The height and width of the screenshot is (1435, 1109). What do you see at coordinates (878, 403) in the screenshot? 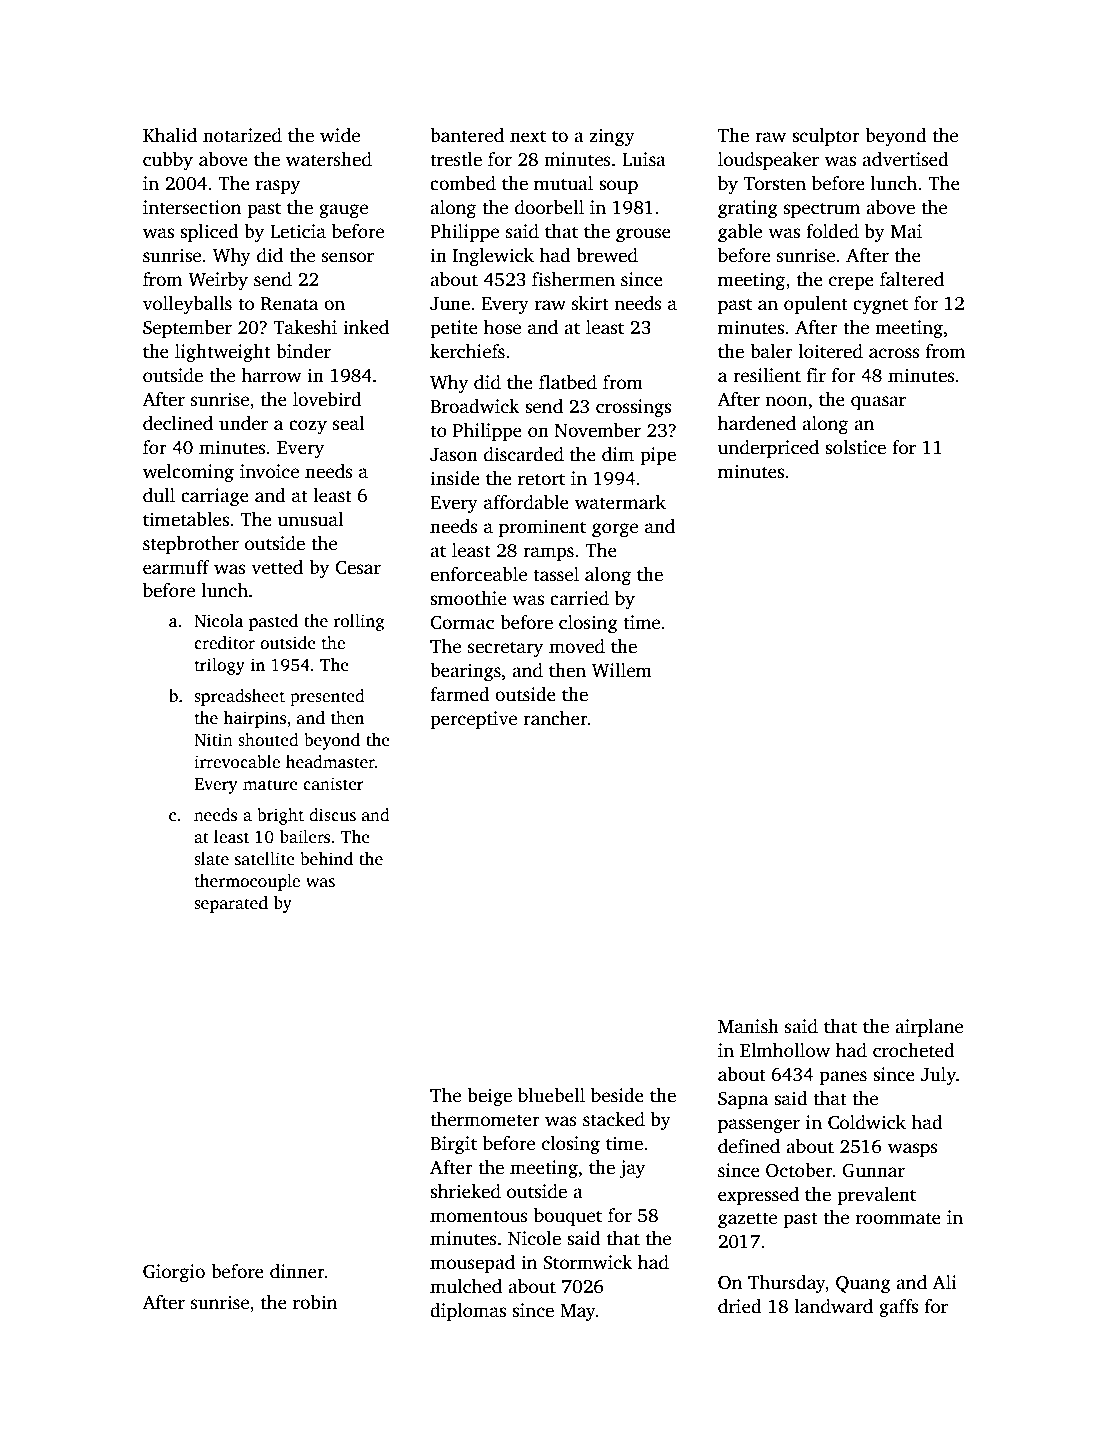
I see `quasar` at bounding box center [878, 403].
